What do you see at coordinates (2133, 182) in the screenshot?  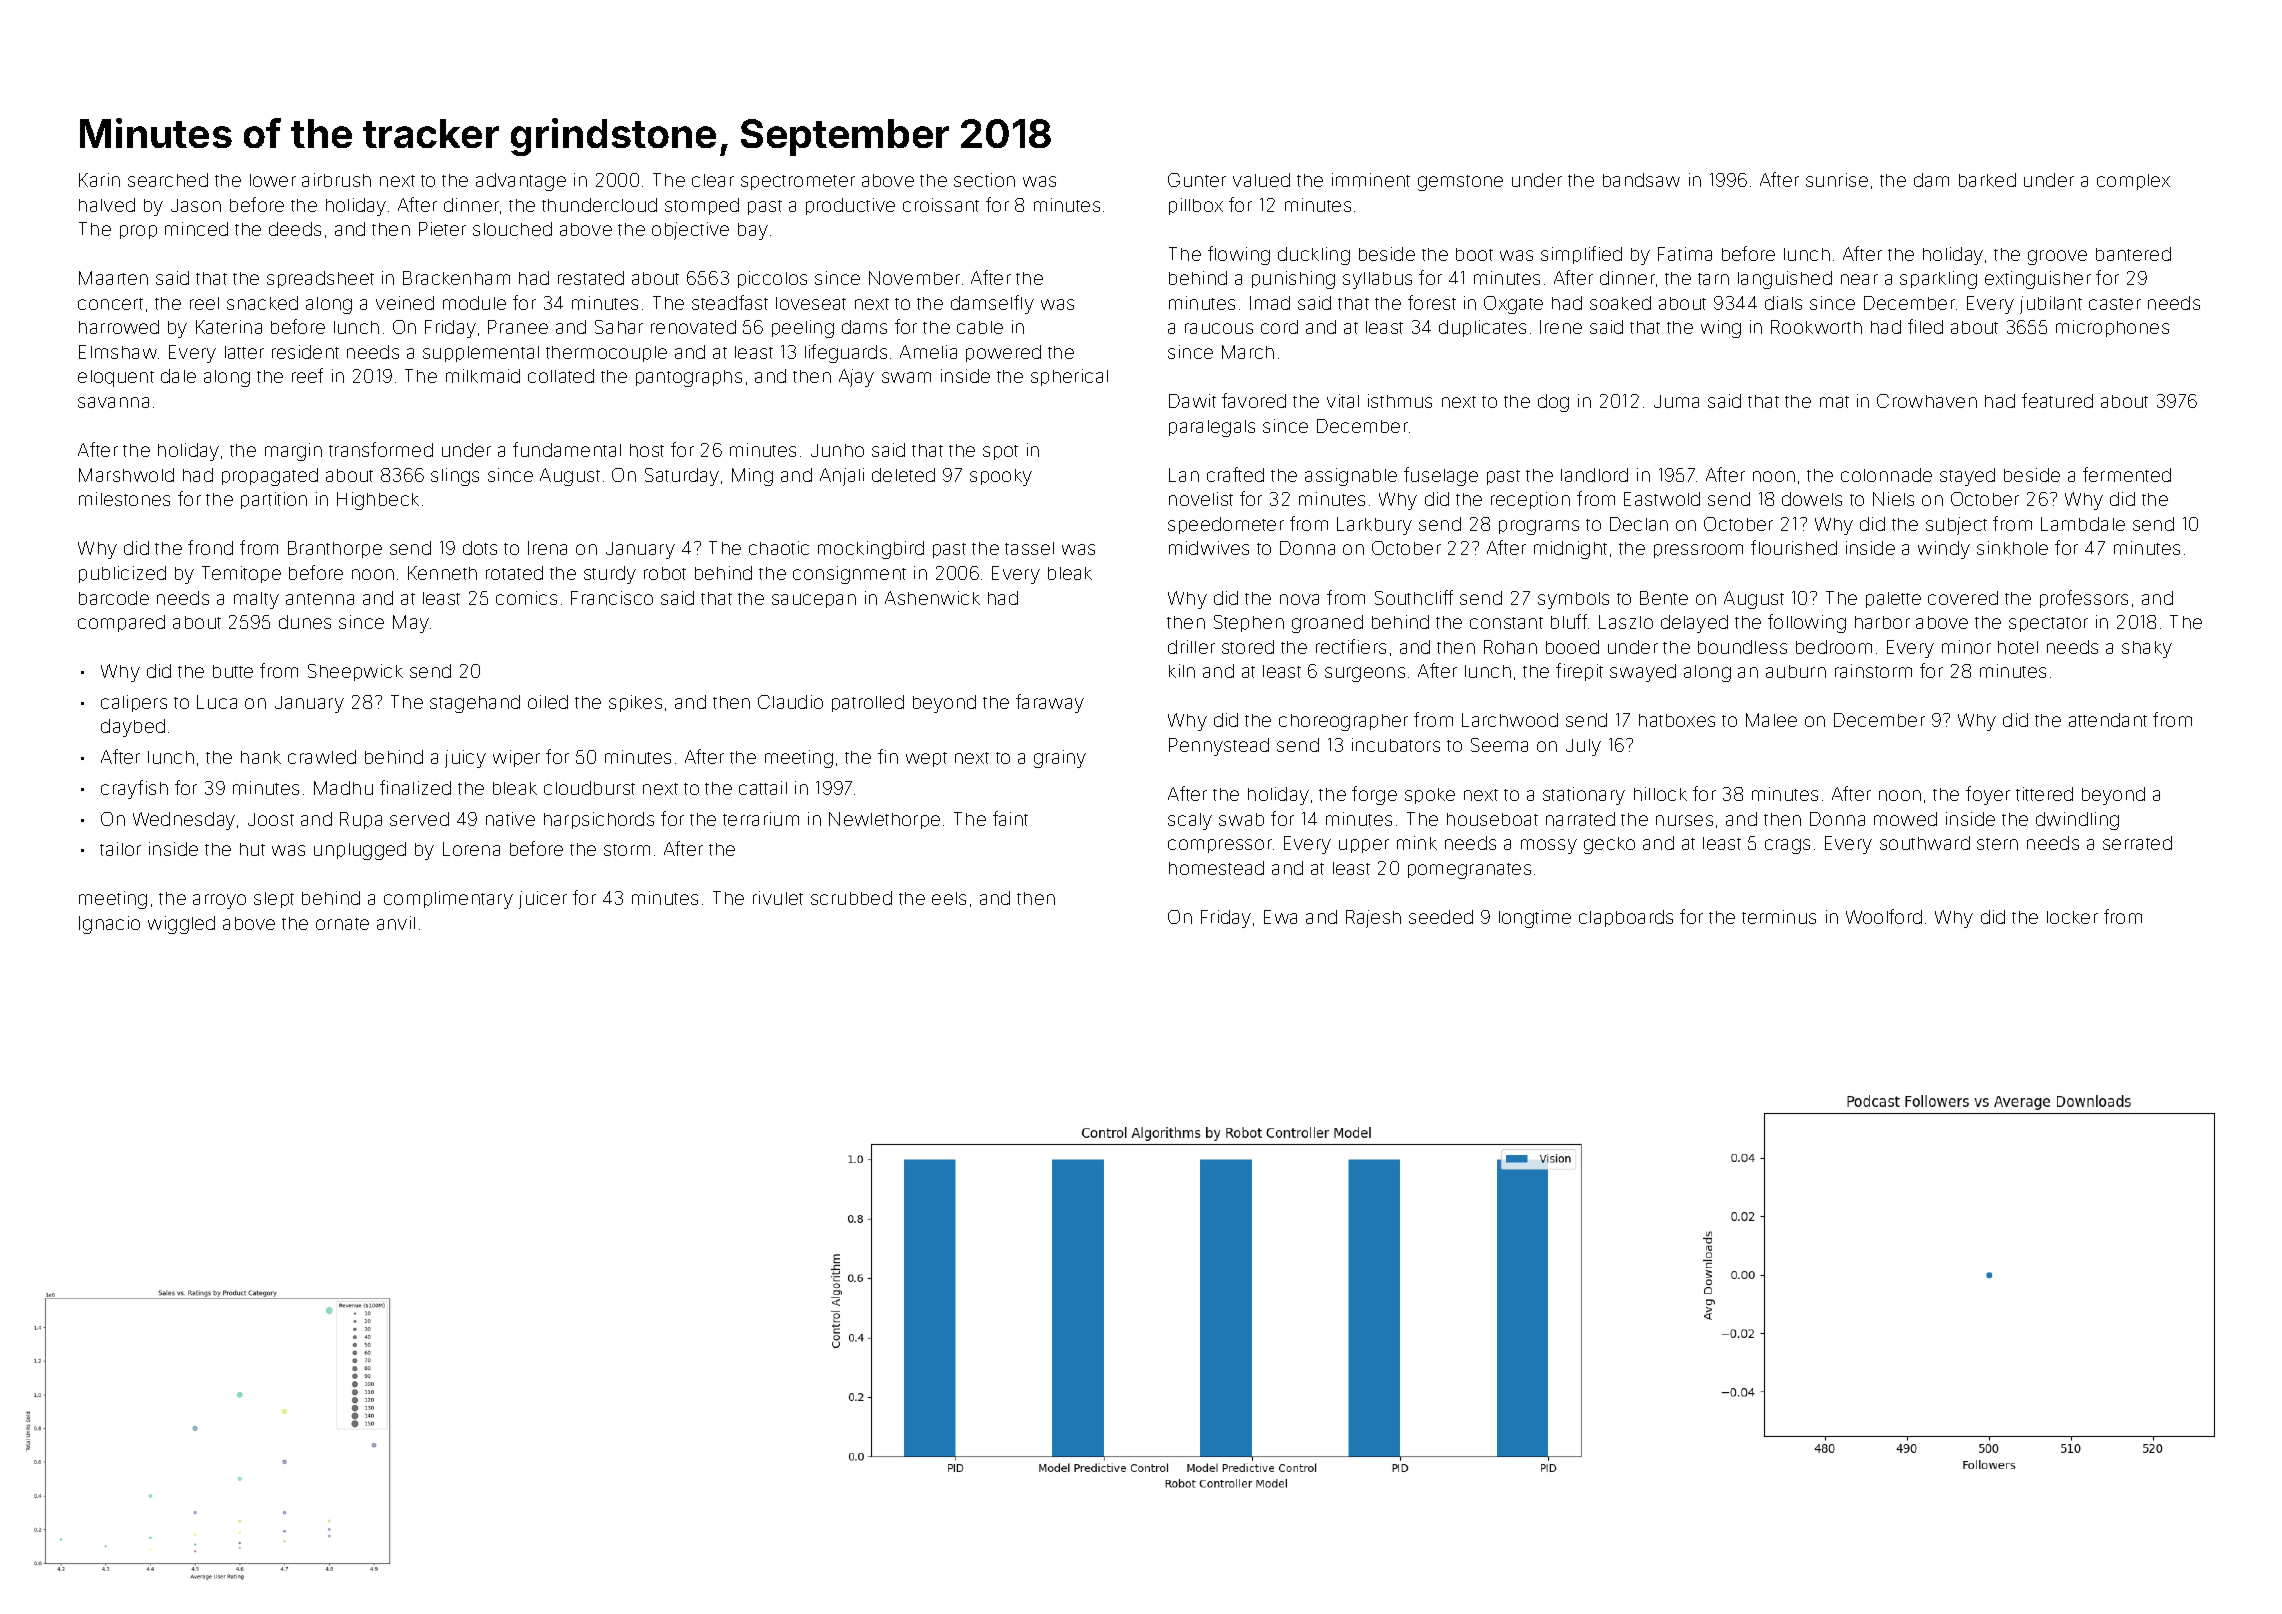 I see `complex` at bounding box center [2133, 182].
